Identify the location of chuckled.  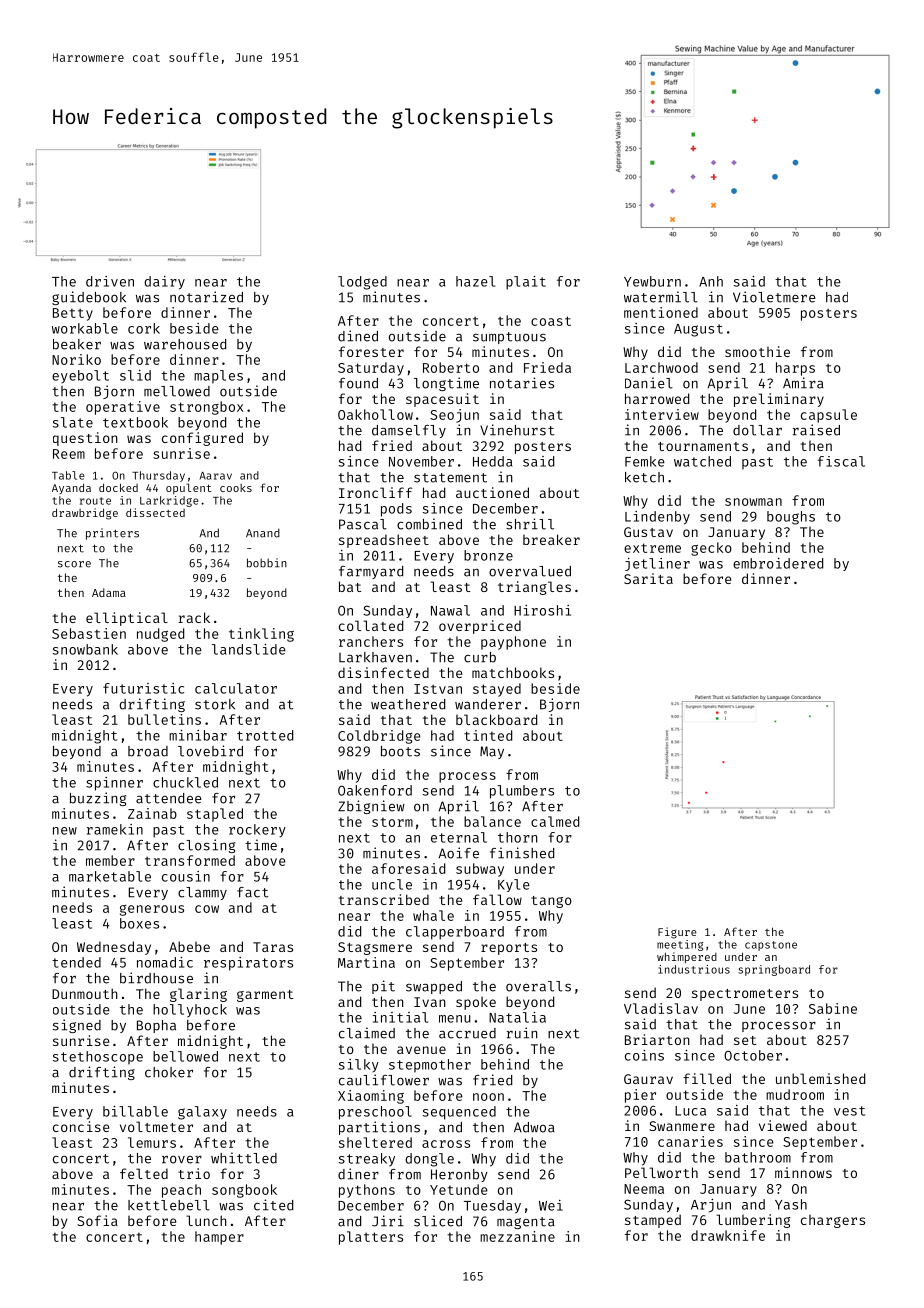
(185, 782).
